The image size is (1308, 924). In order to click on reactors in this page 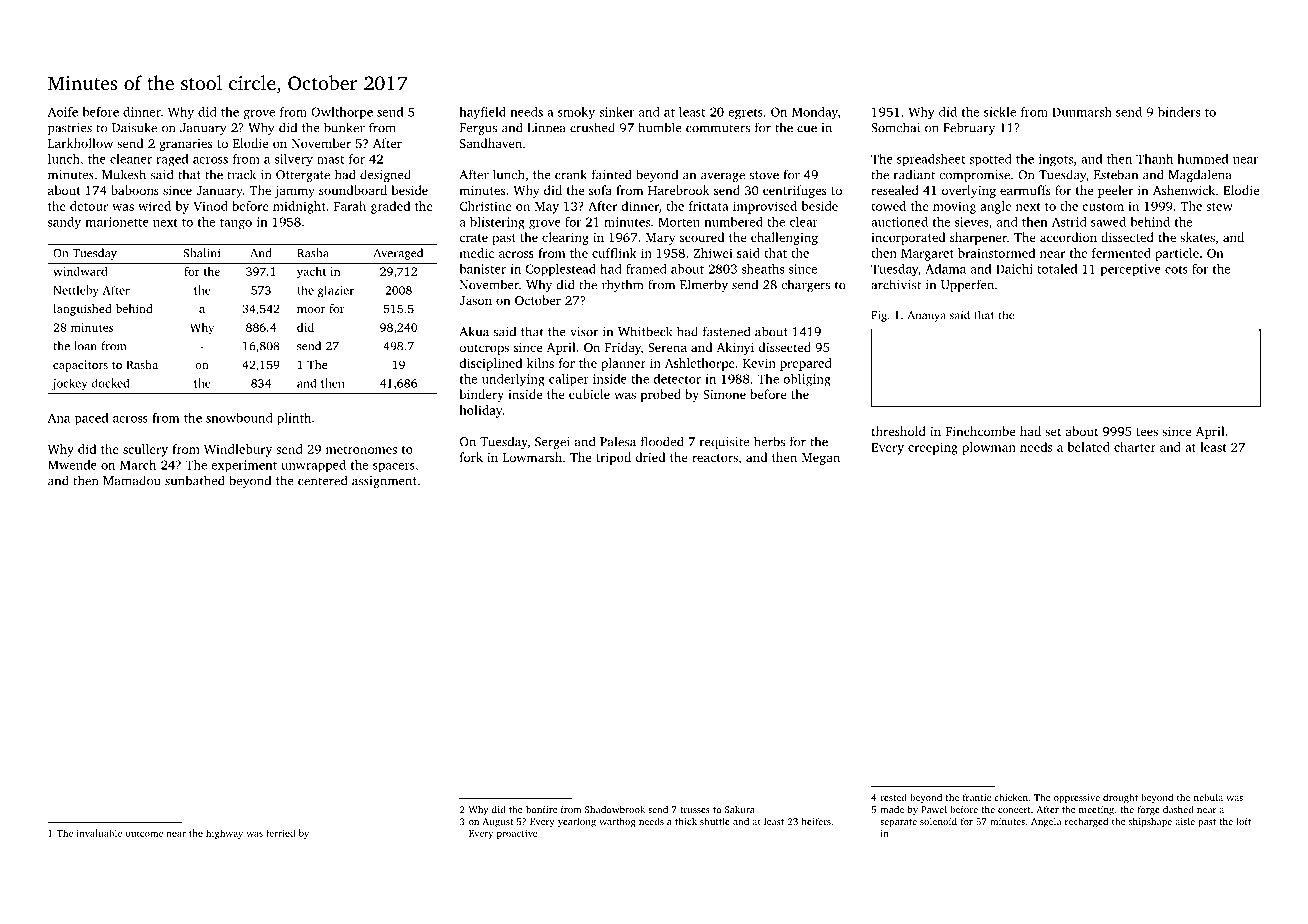, I will do `click(715, 458)`.
